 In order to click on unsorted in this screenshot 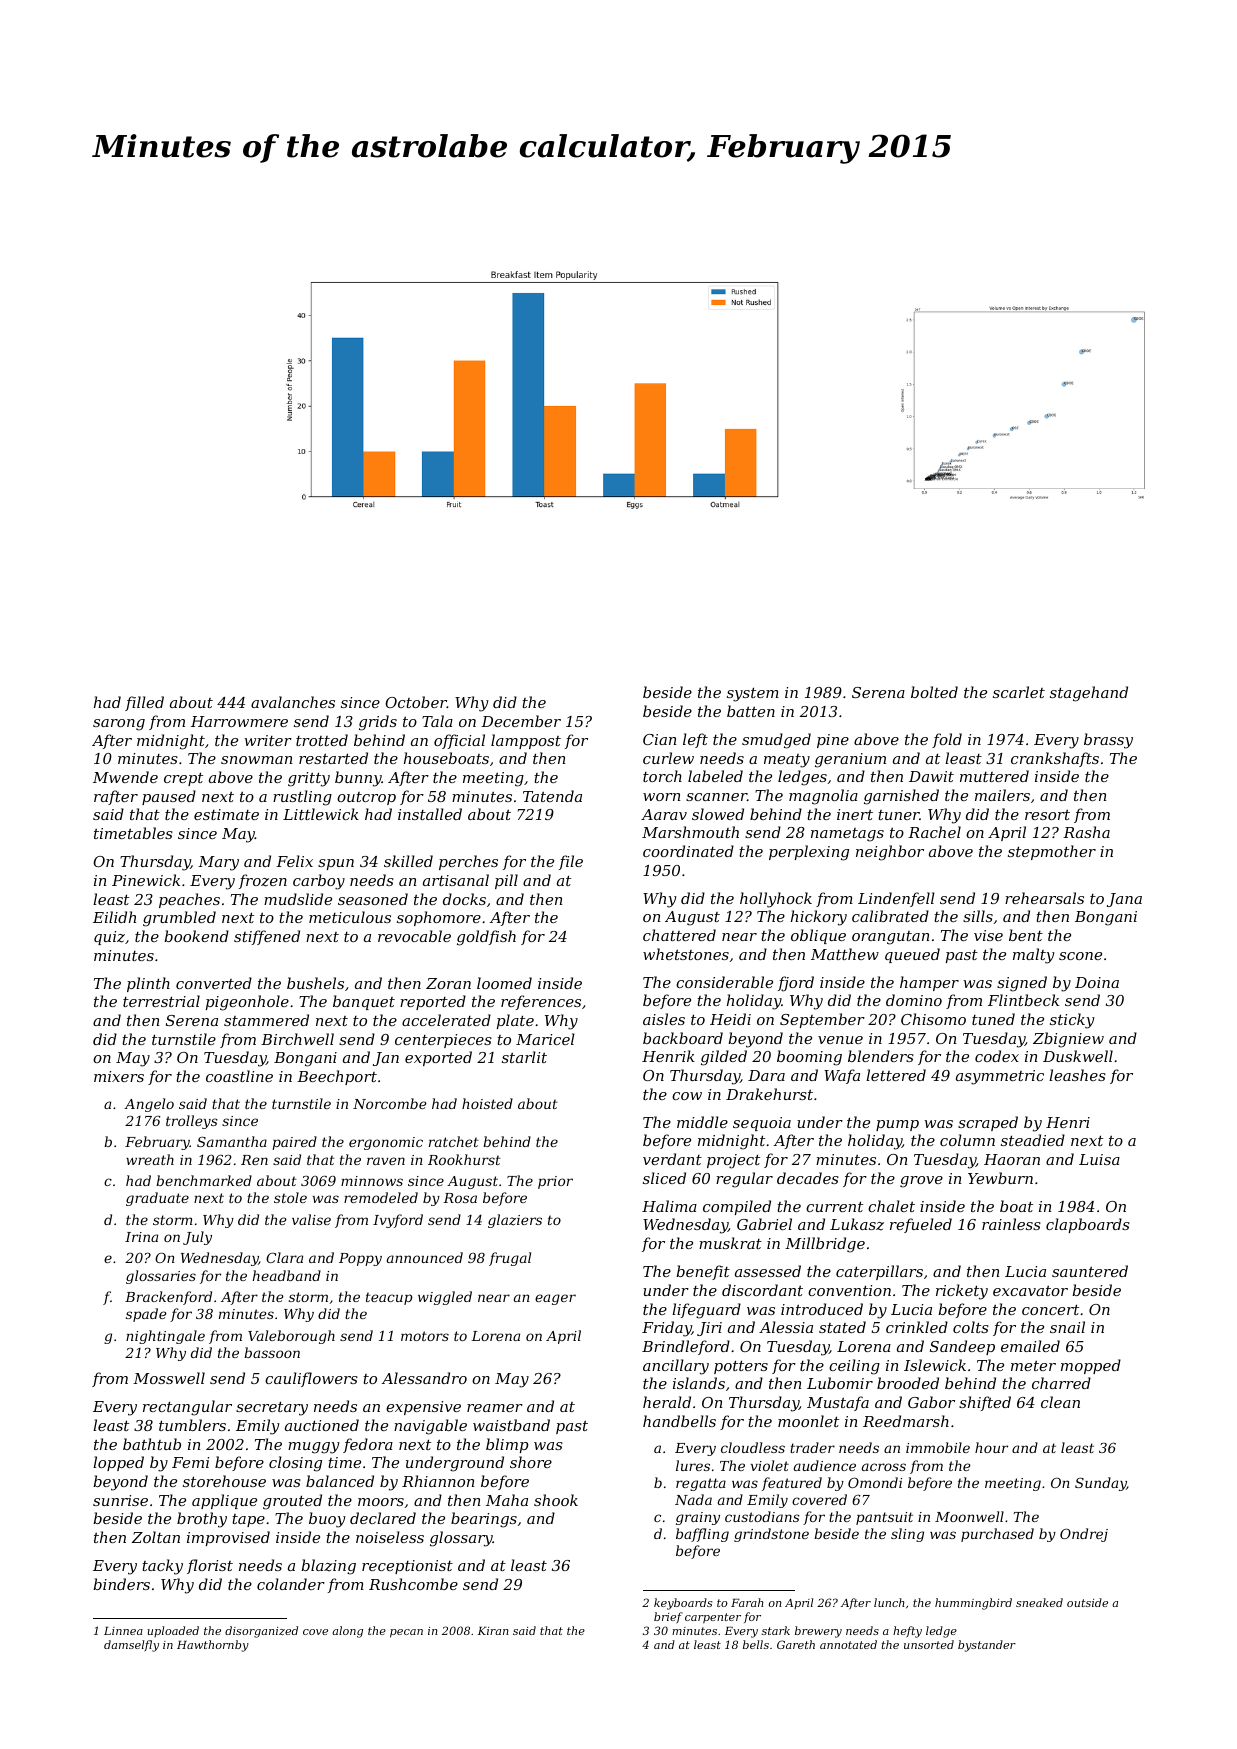, I will do `click(929, 1644)`.
